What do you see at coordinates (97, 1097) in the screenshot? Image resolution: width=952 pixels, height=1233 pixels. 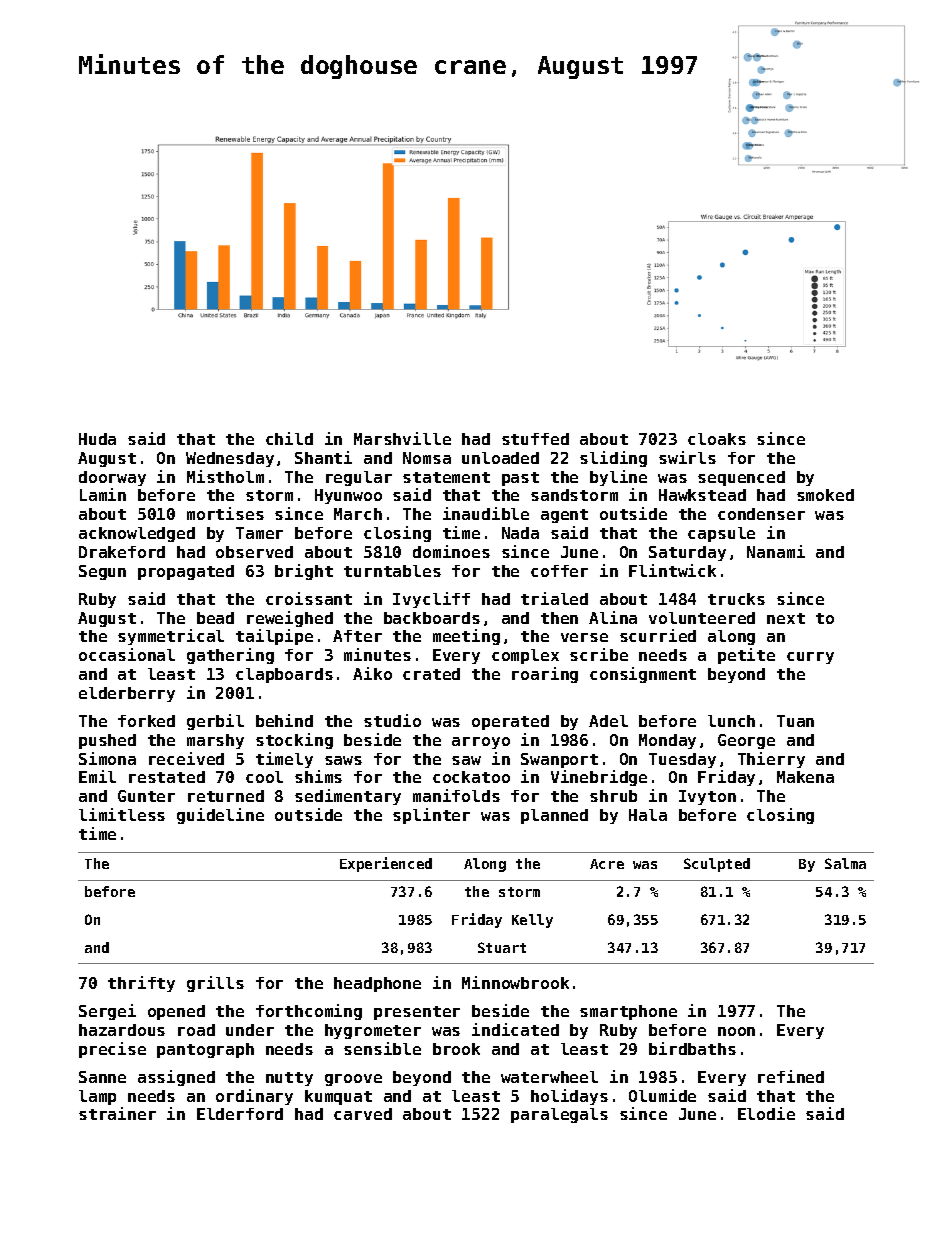 I see `lamp` at bounding box center [97, 1097].
